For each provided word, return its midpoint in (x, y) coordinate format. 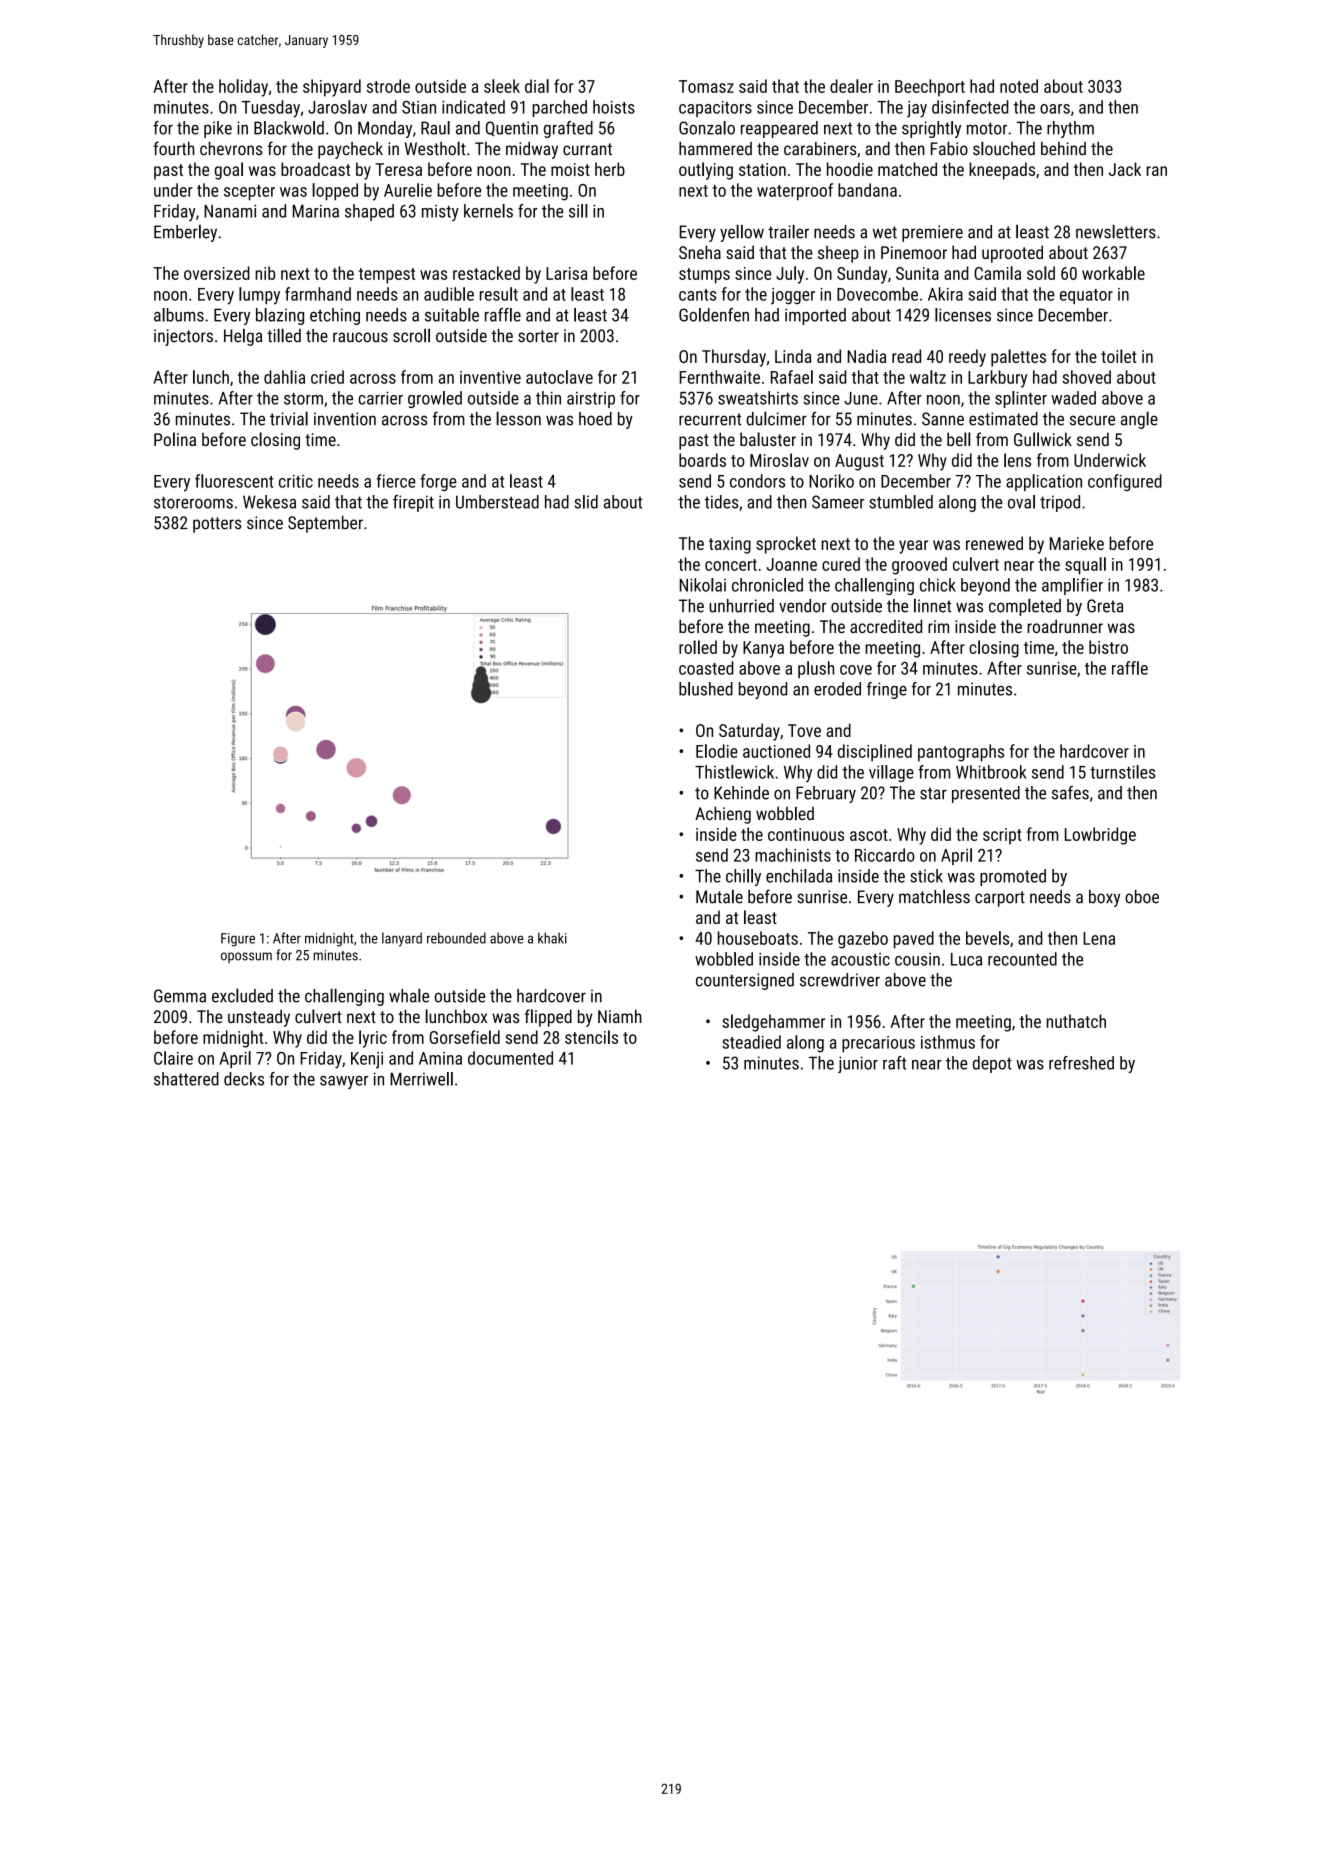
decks (244, 1079)
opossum (246, 957)
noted (1019, 86)
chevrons (231, 149)
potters (217, 525)
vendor (802, 606)
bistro (1108, 647)
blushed (706, 689)
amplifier (1072, 586)
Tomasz (706, 86)
